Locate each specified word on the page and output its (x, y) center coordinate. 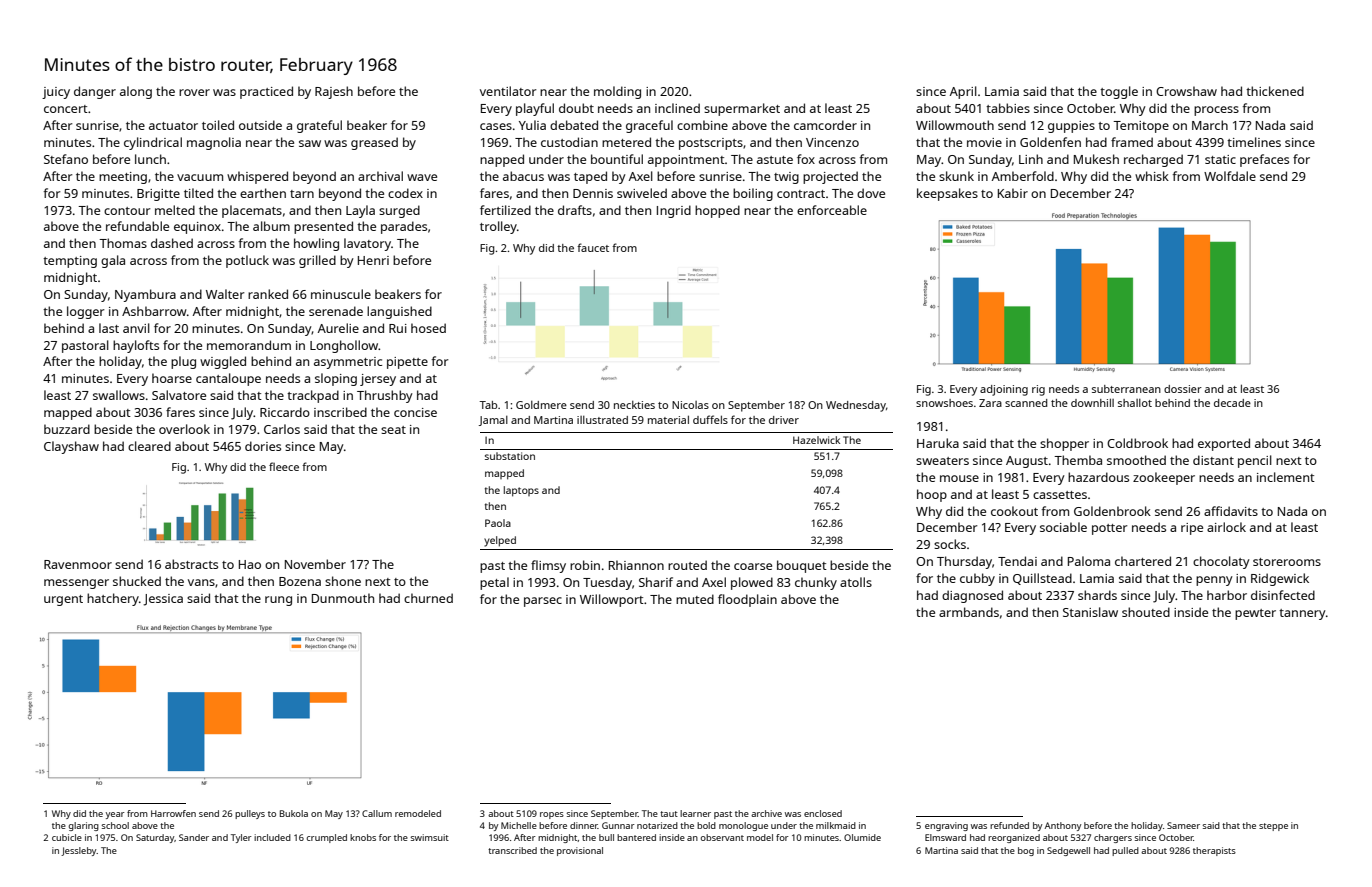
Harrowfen (173, 813)
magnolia (214, 143)
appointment (686, 161)
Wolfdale (1230, 176)
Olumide (862, 837)
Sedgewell (1068, 851)
